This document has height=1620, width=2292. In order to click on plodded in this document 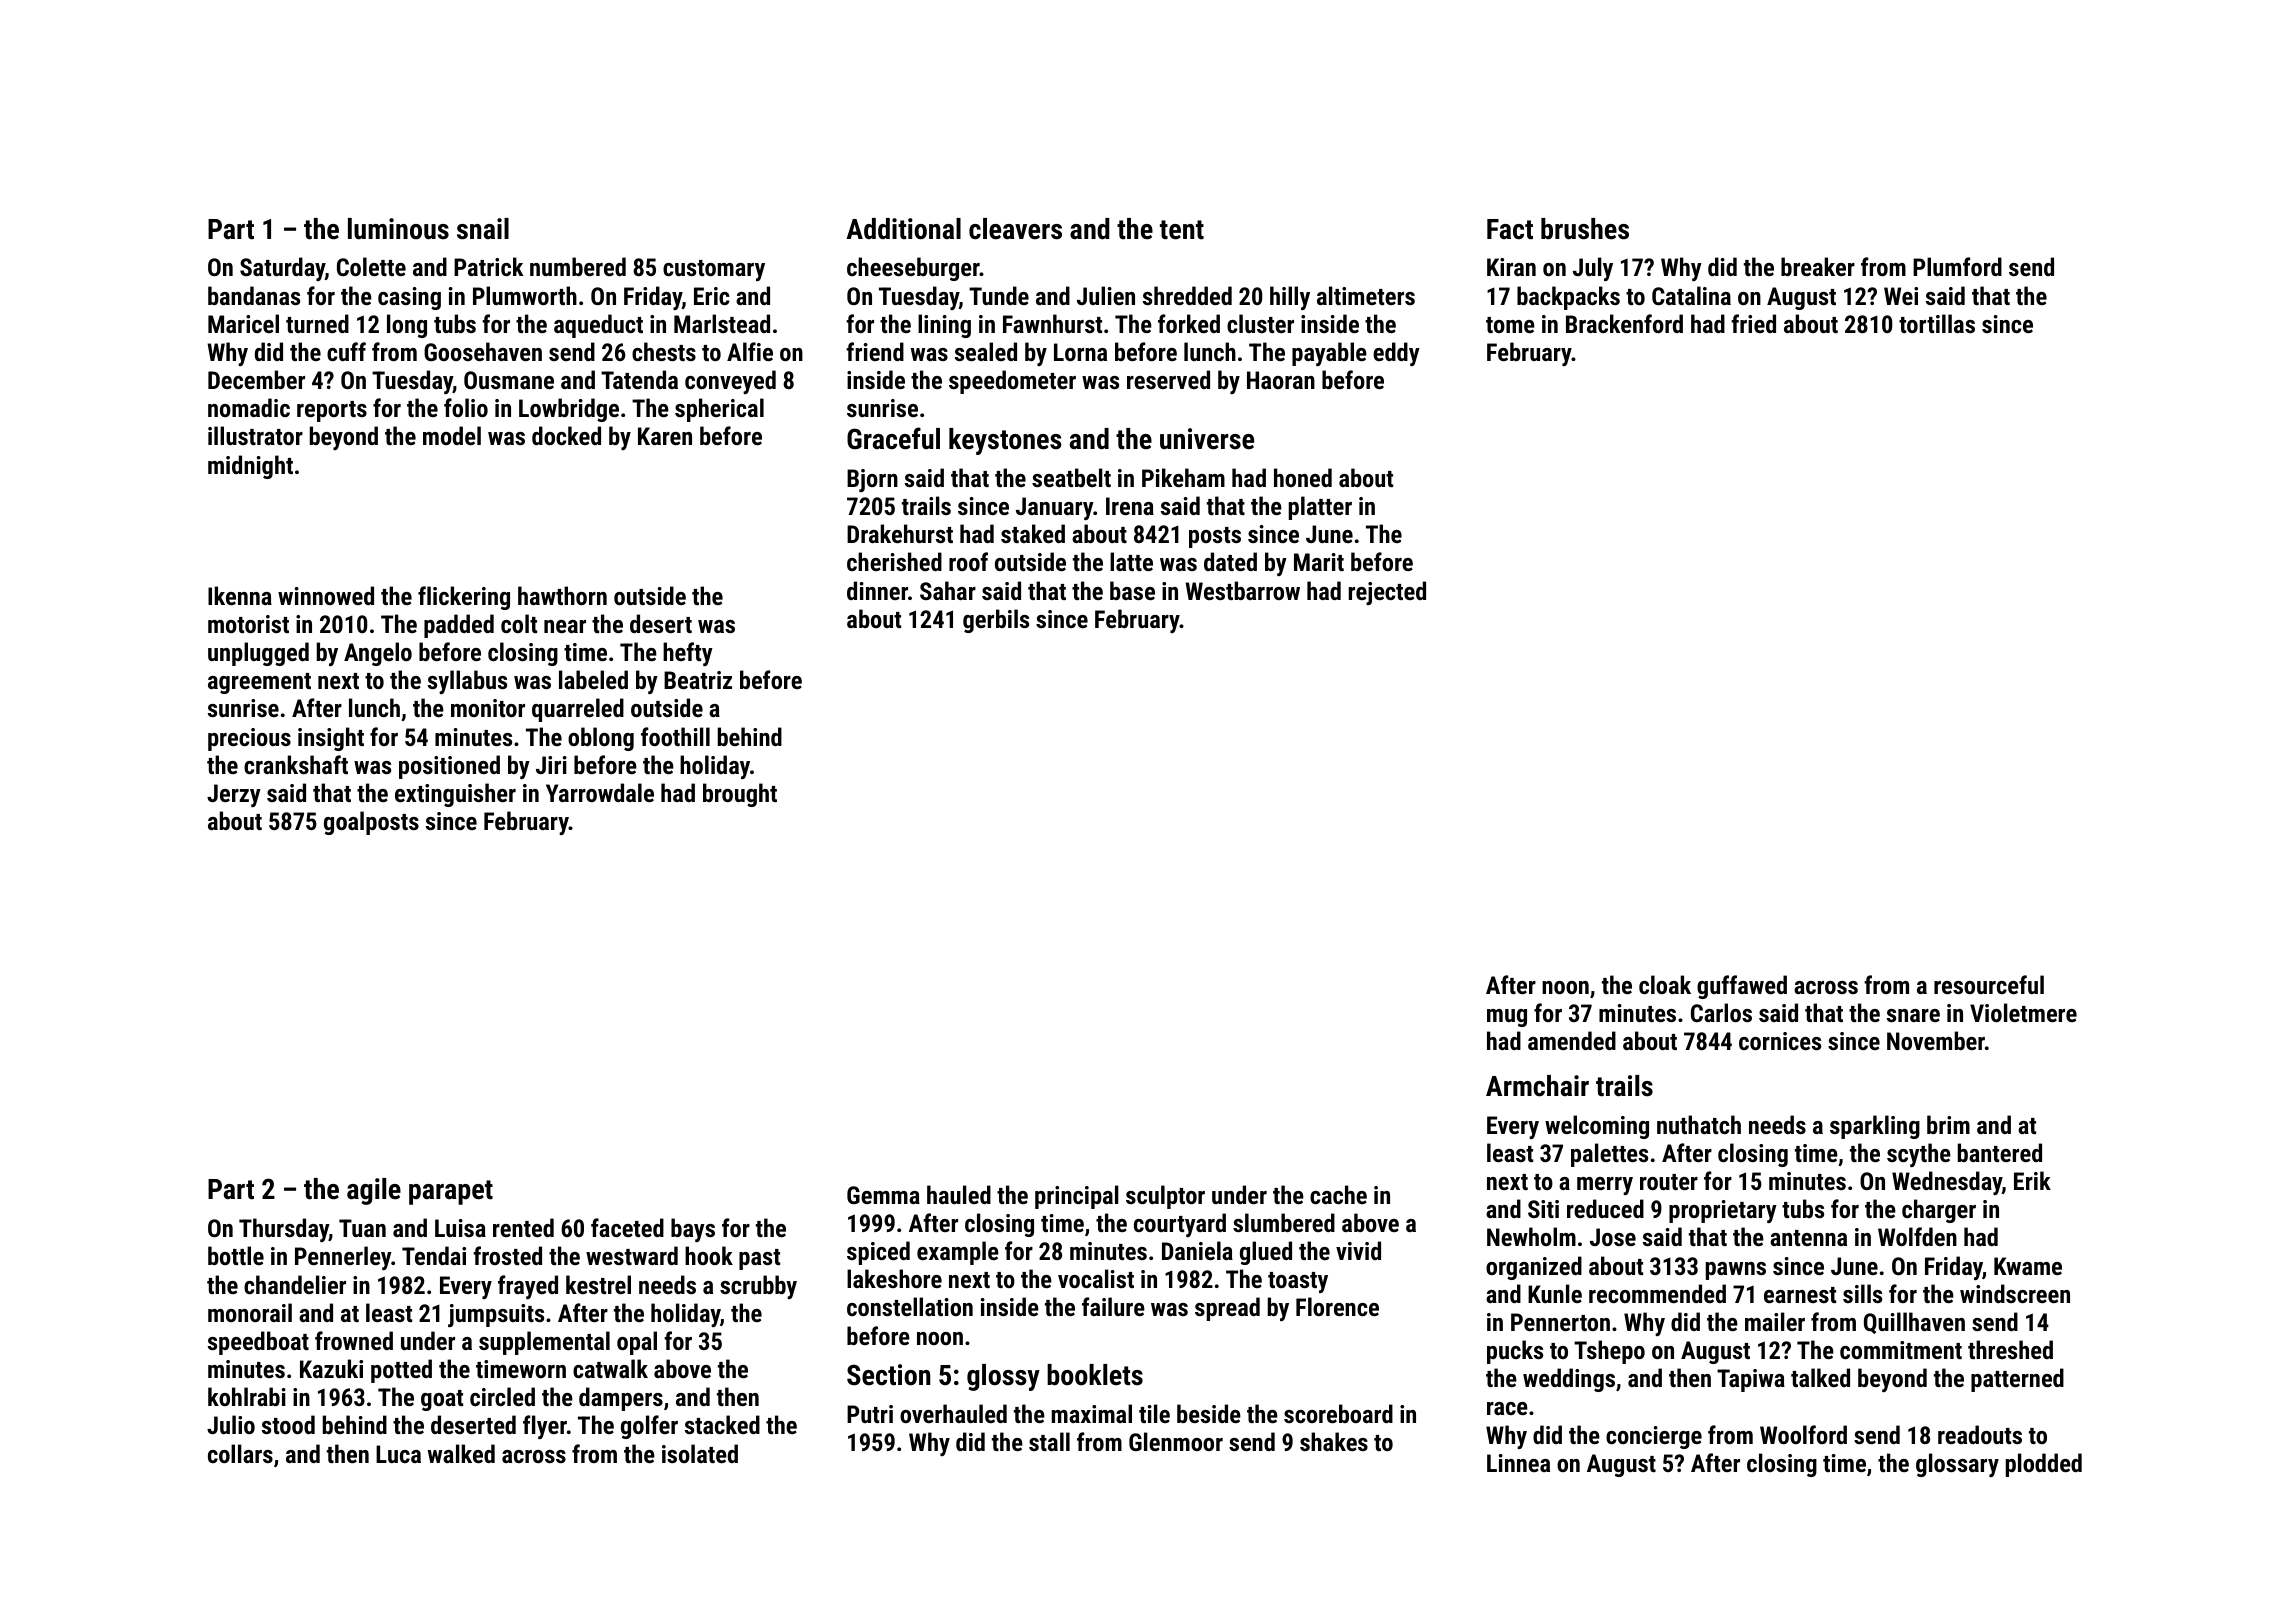, I will do `click(2044, 1465)`.
